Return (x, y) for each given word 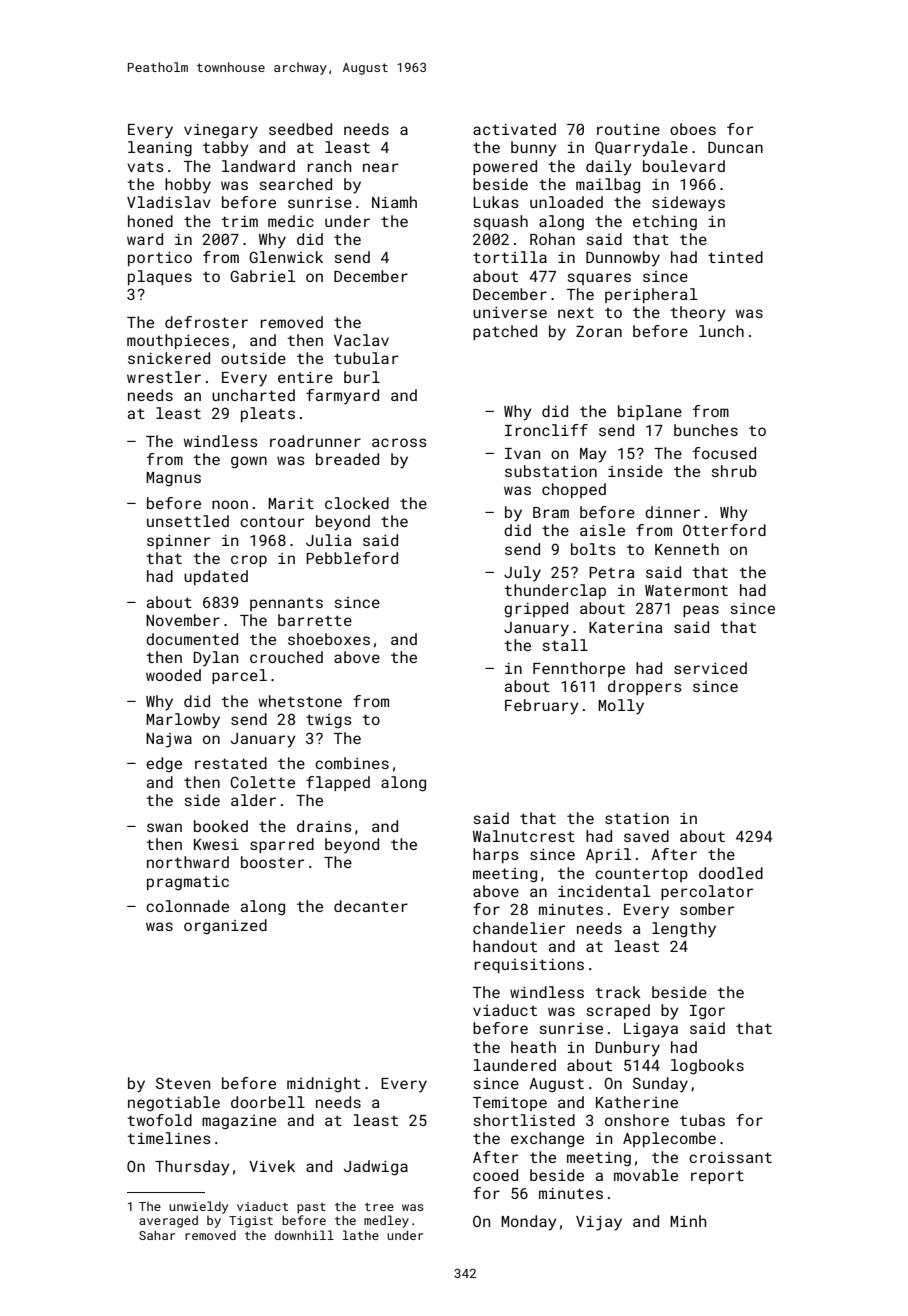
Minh (688, 1221)
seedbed (300, 129)
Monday (529, 1223)
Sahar (157, 1235)
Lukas (496, 202)
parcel (239, 676)
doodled (731, 873)
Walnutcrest (524, 836)
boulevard (684, 166)
